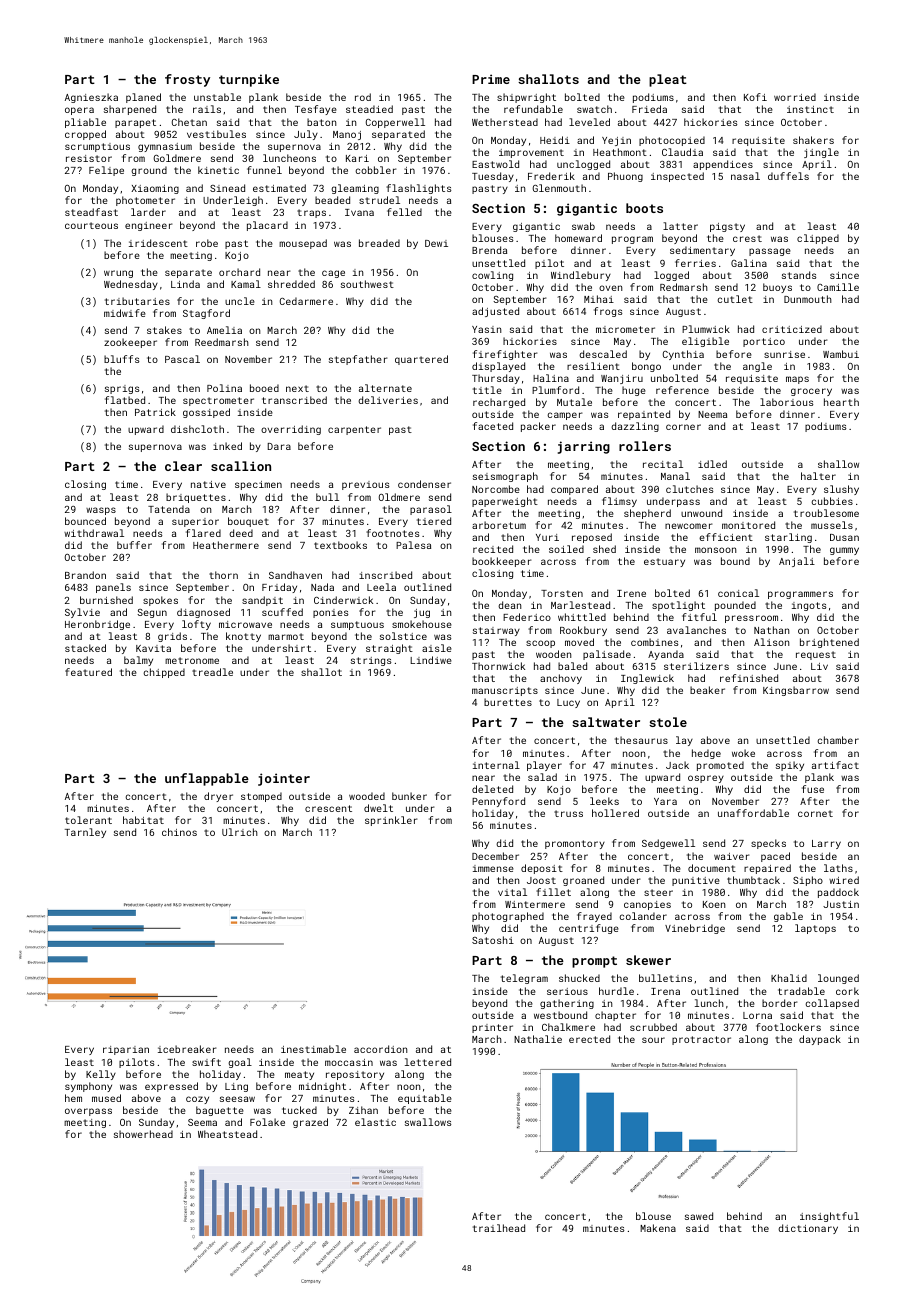 The width and height of the page is (924, 1308). What do you see at coordinates (126, 1050) in the page?
I see `riparian` at bounding box center [126, 1050].
